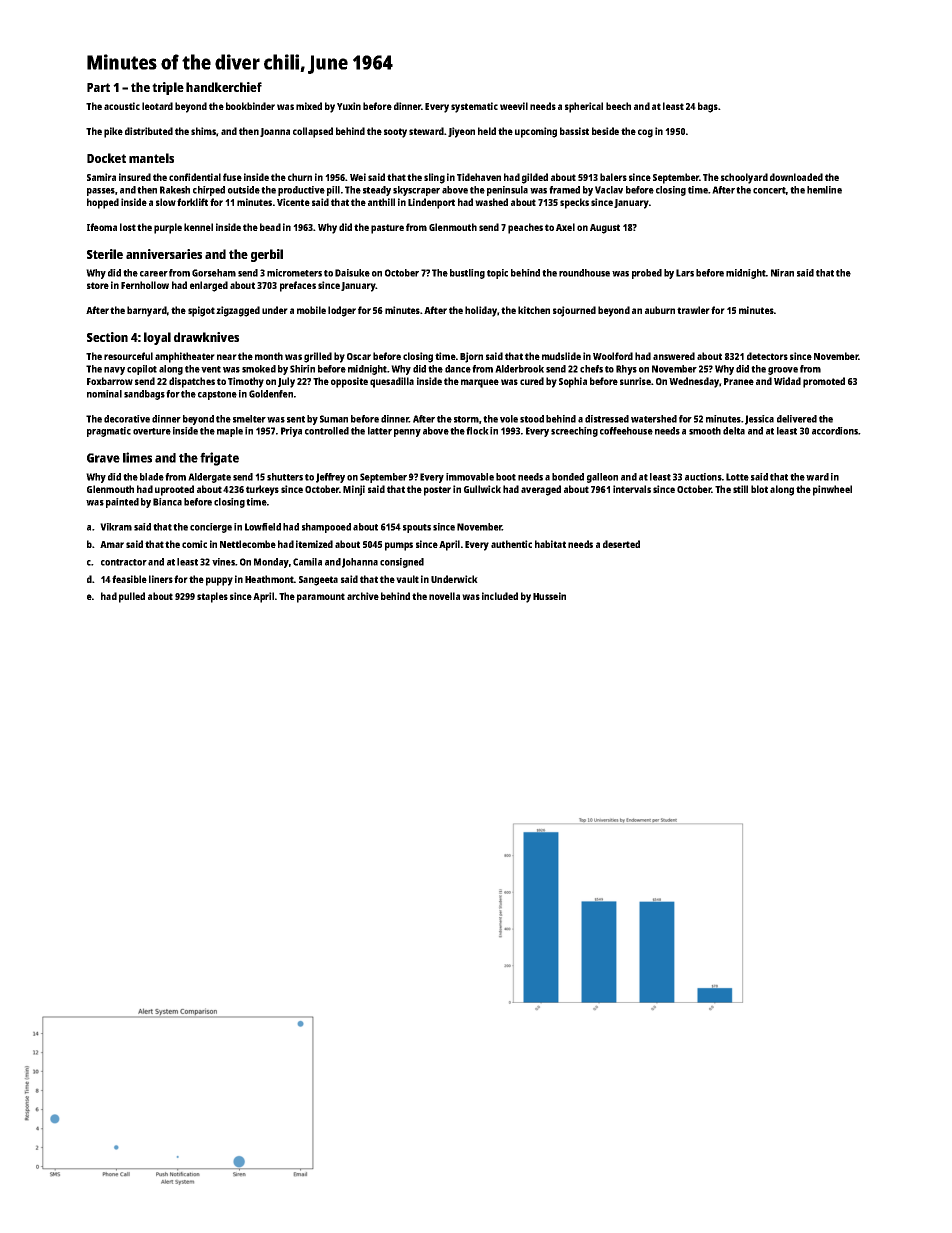 This screenshot has width=952, height=1233. I want to click on shims, so click(203, 131).
